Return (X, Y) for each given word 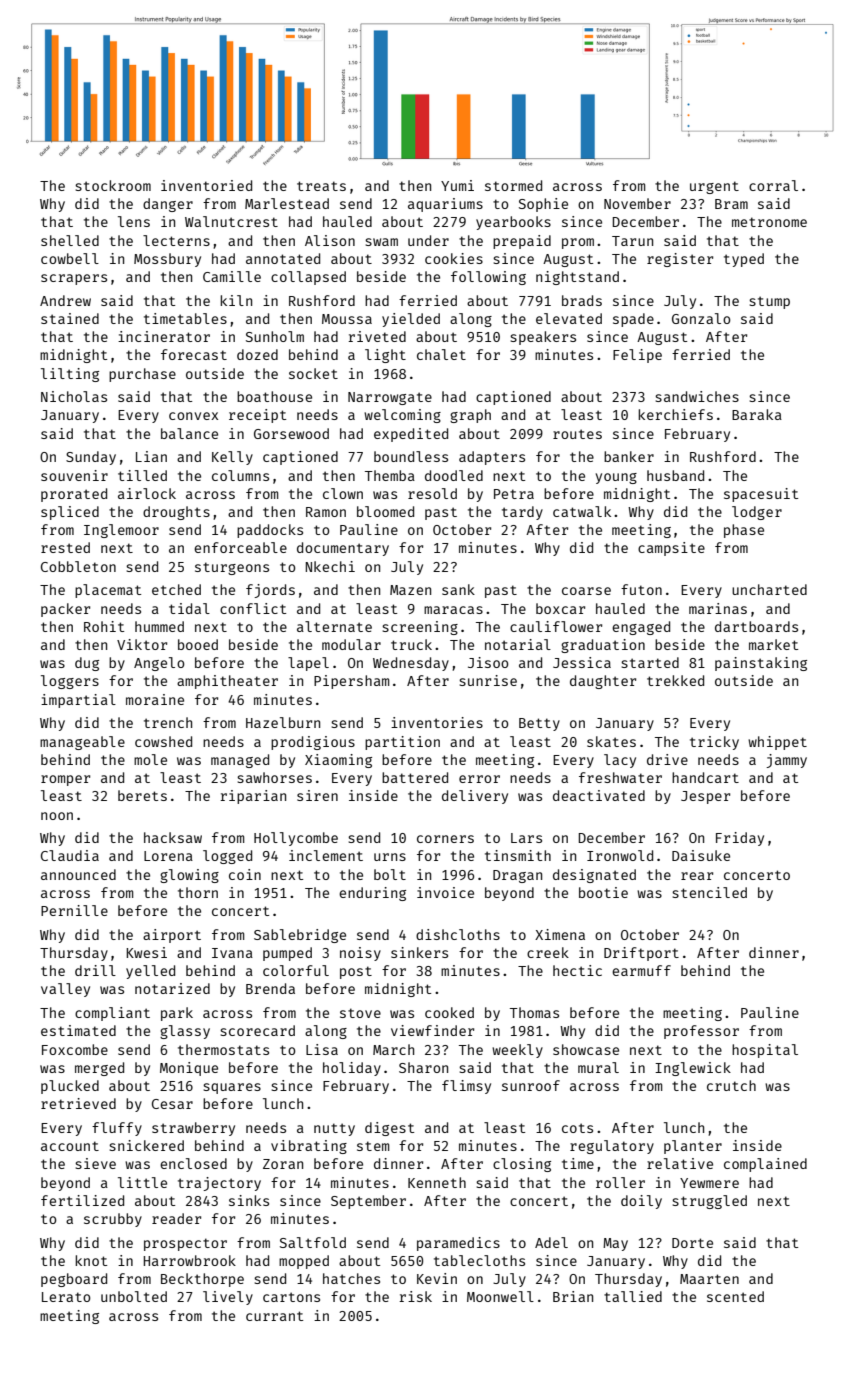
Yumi (457, 185)
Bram (731, 204)
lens (134, 221)
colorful (296, 970)
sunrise (488, 680)
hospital (765, 1051)
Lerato (66, 1297)
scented (735, 1296)
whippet (777, 743)
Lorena (168, 856)
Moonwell (500, 1296)
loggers (70, 682)
